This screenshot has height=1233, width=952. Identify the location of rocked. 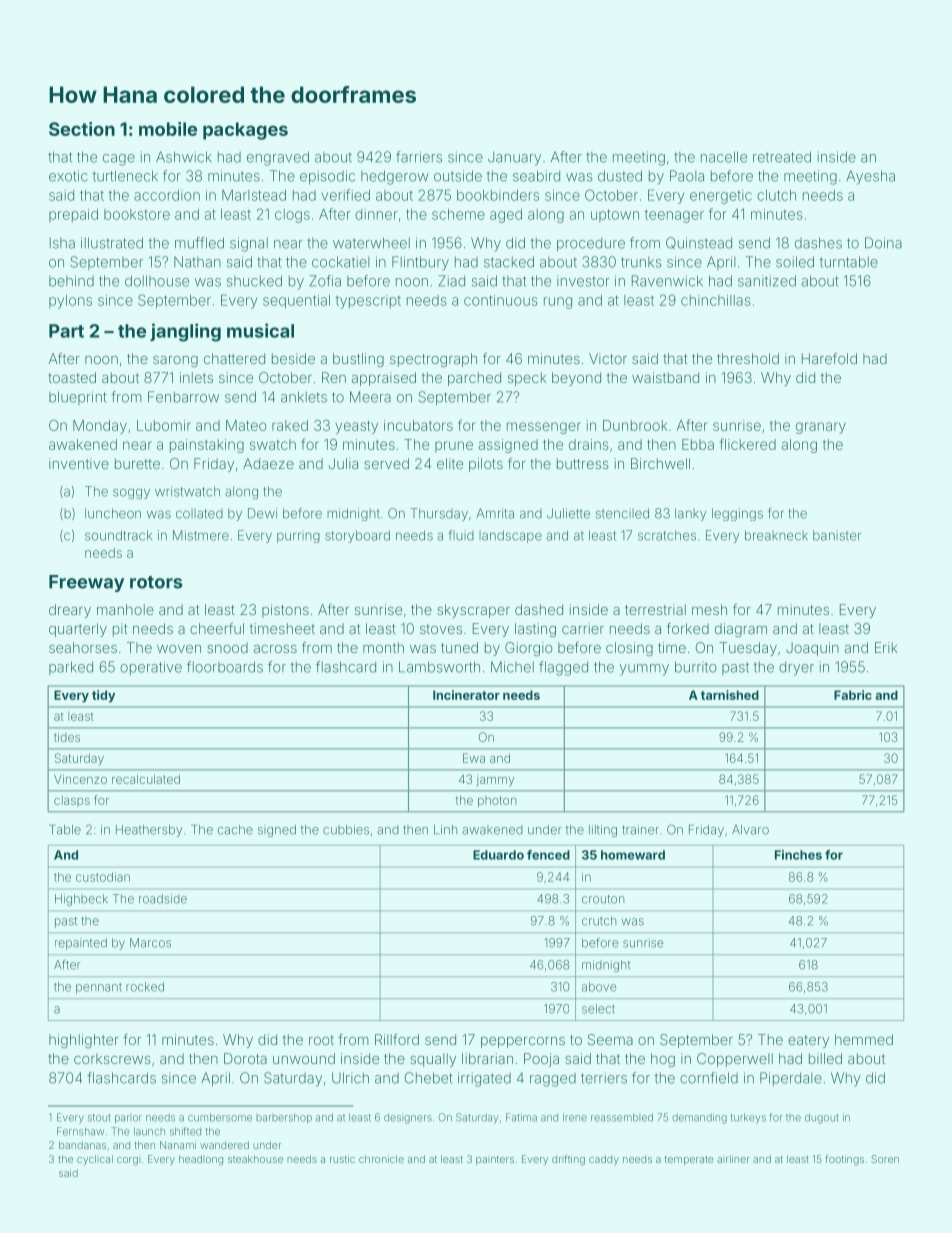
(145, 987).
